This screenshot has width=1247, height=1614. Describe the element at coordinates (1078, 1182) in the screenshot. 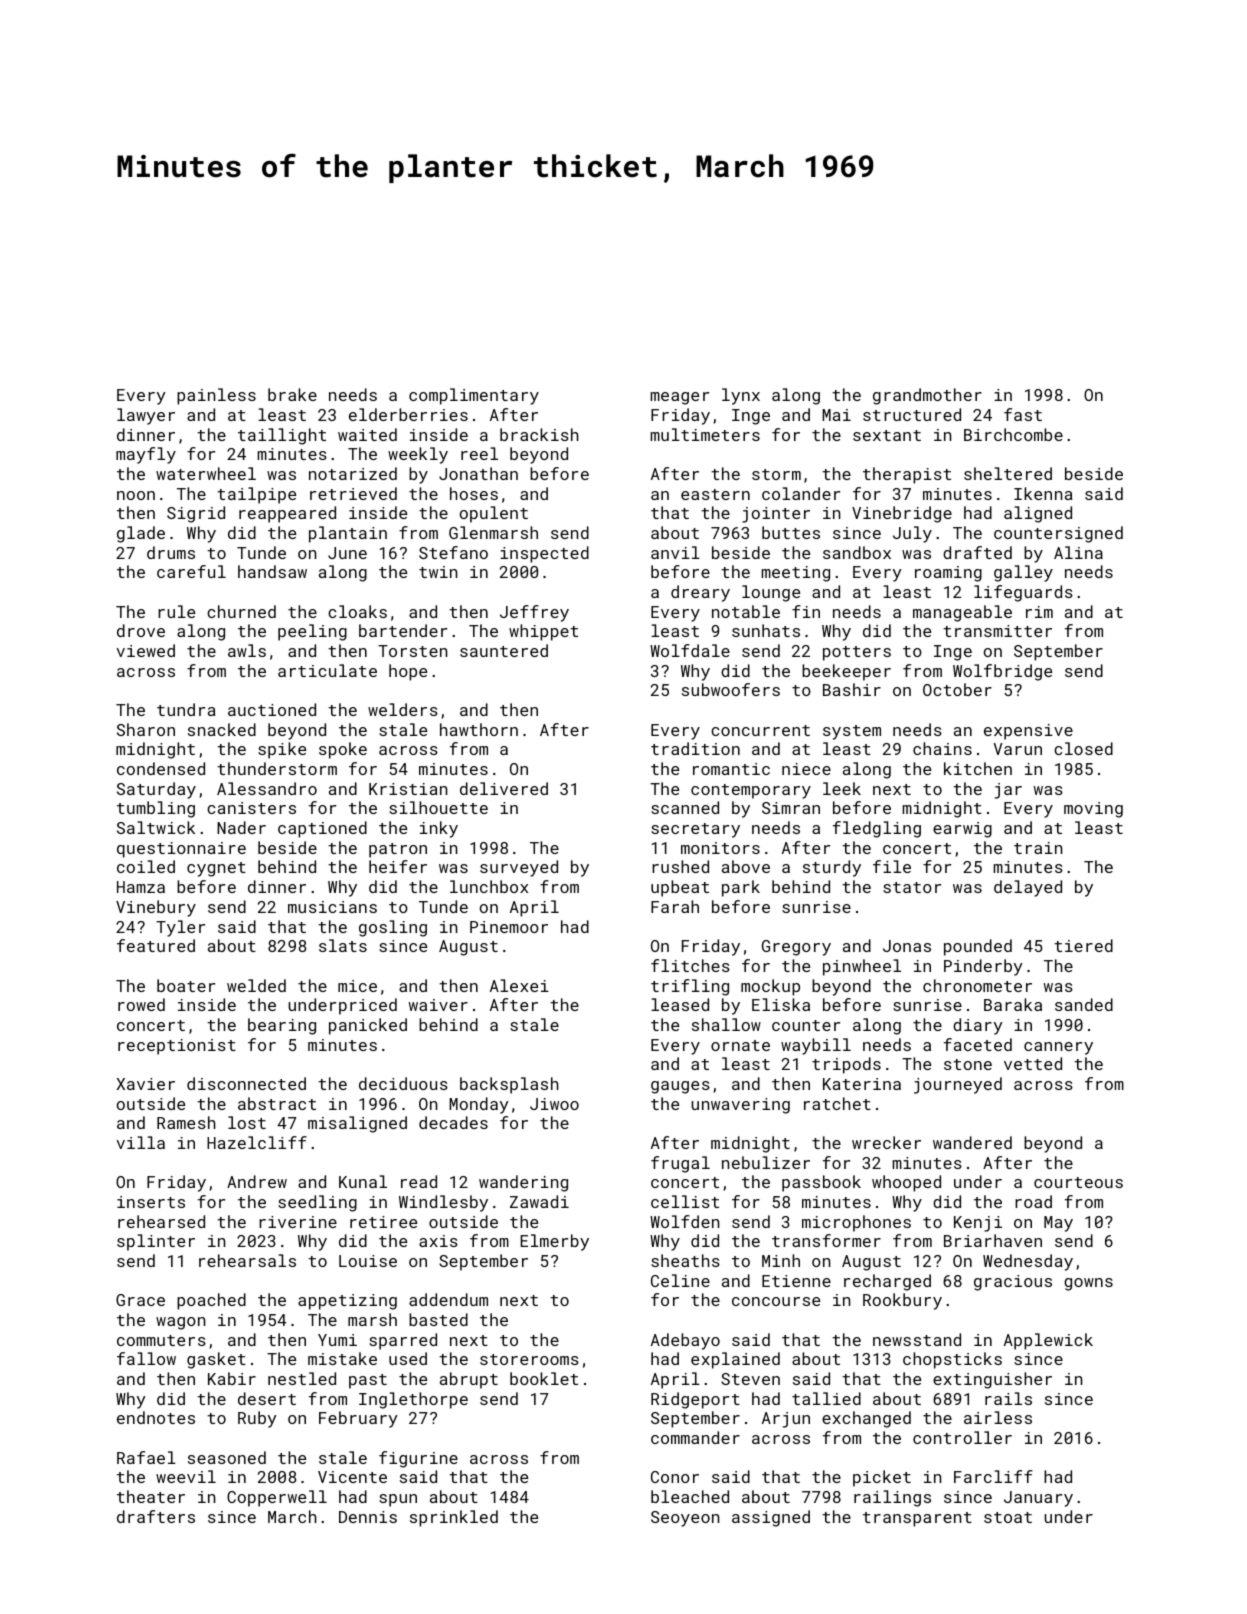

I see `courteous` at that location.
